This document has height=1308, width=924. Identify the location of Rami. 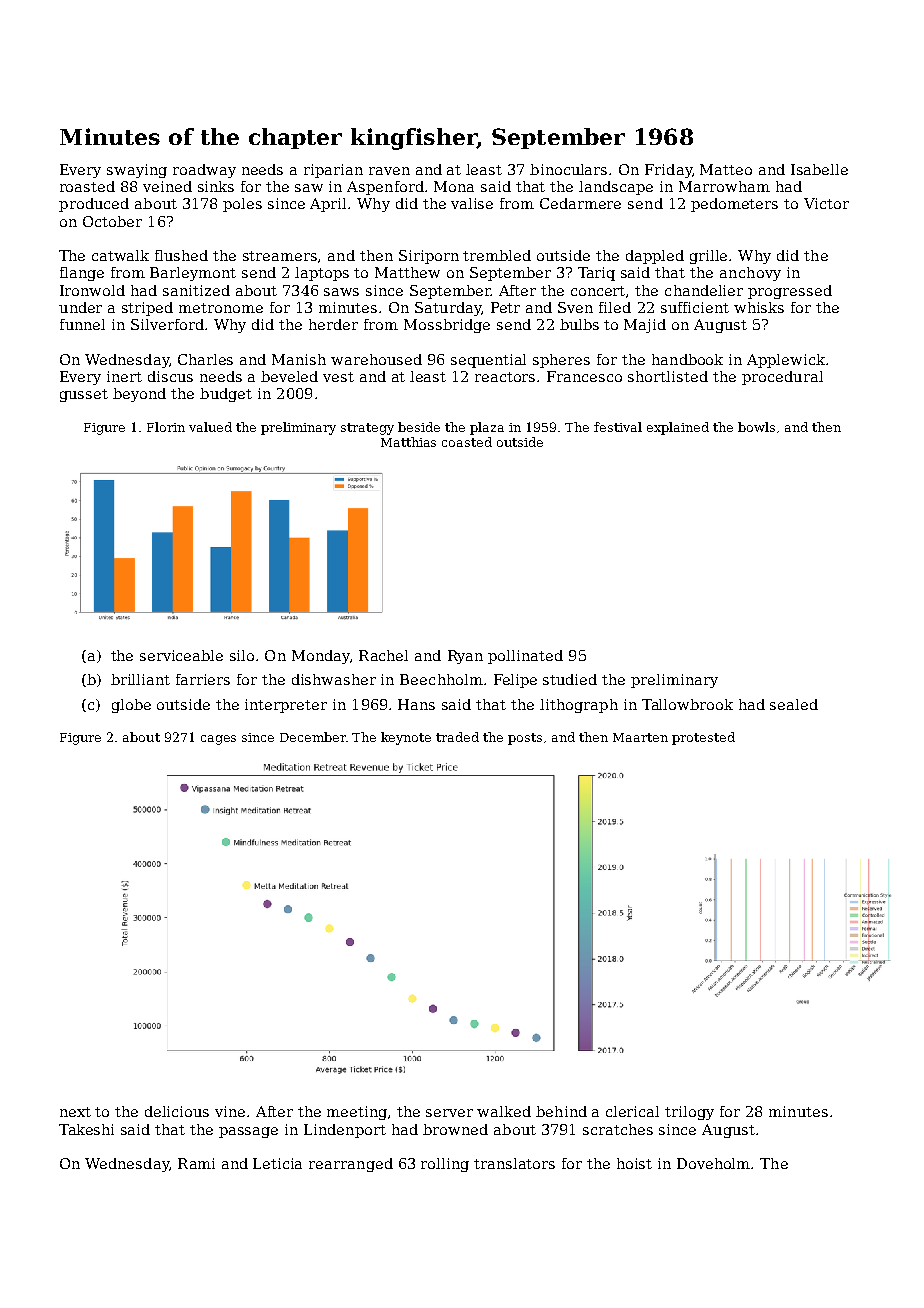
(196, 1163).
